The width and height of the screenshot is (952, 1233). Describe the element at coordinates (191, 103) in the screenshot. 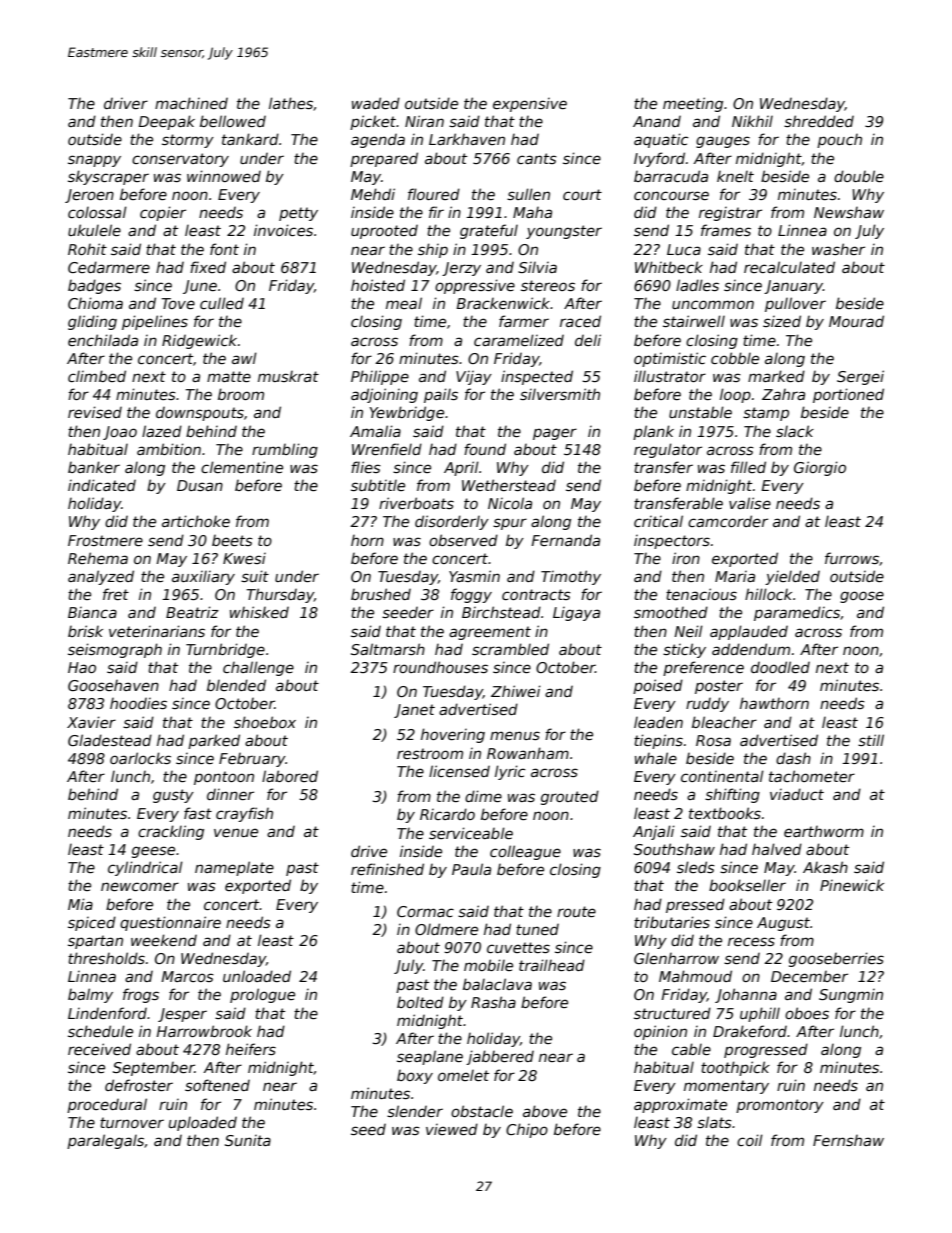

I see `machined` at that location.
